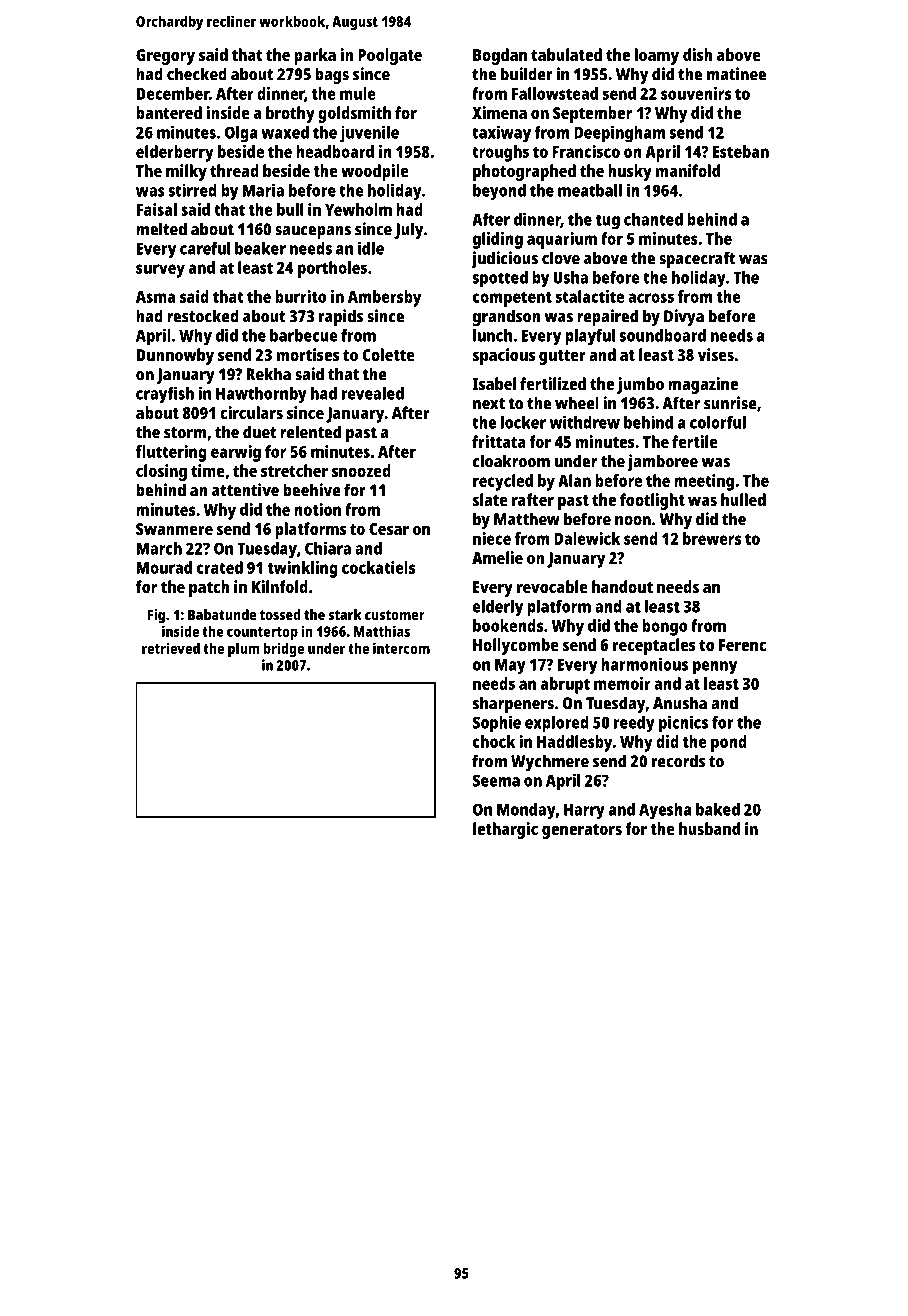  I want to click on Swanmere, so click(174, 529).
